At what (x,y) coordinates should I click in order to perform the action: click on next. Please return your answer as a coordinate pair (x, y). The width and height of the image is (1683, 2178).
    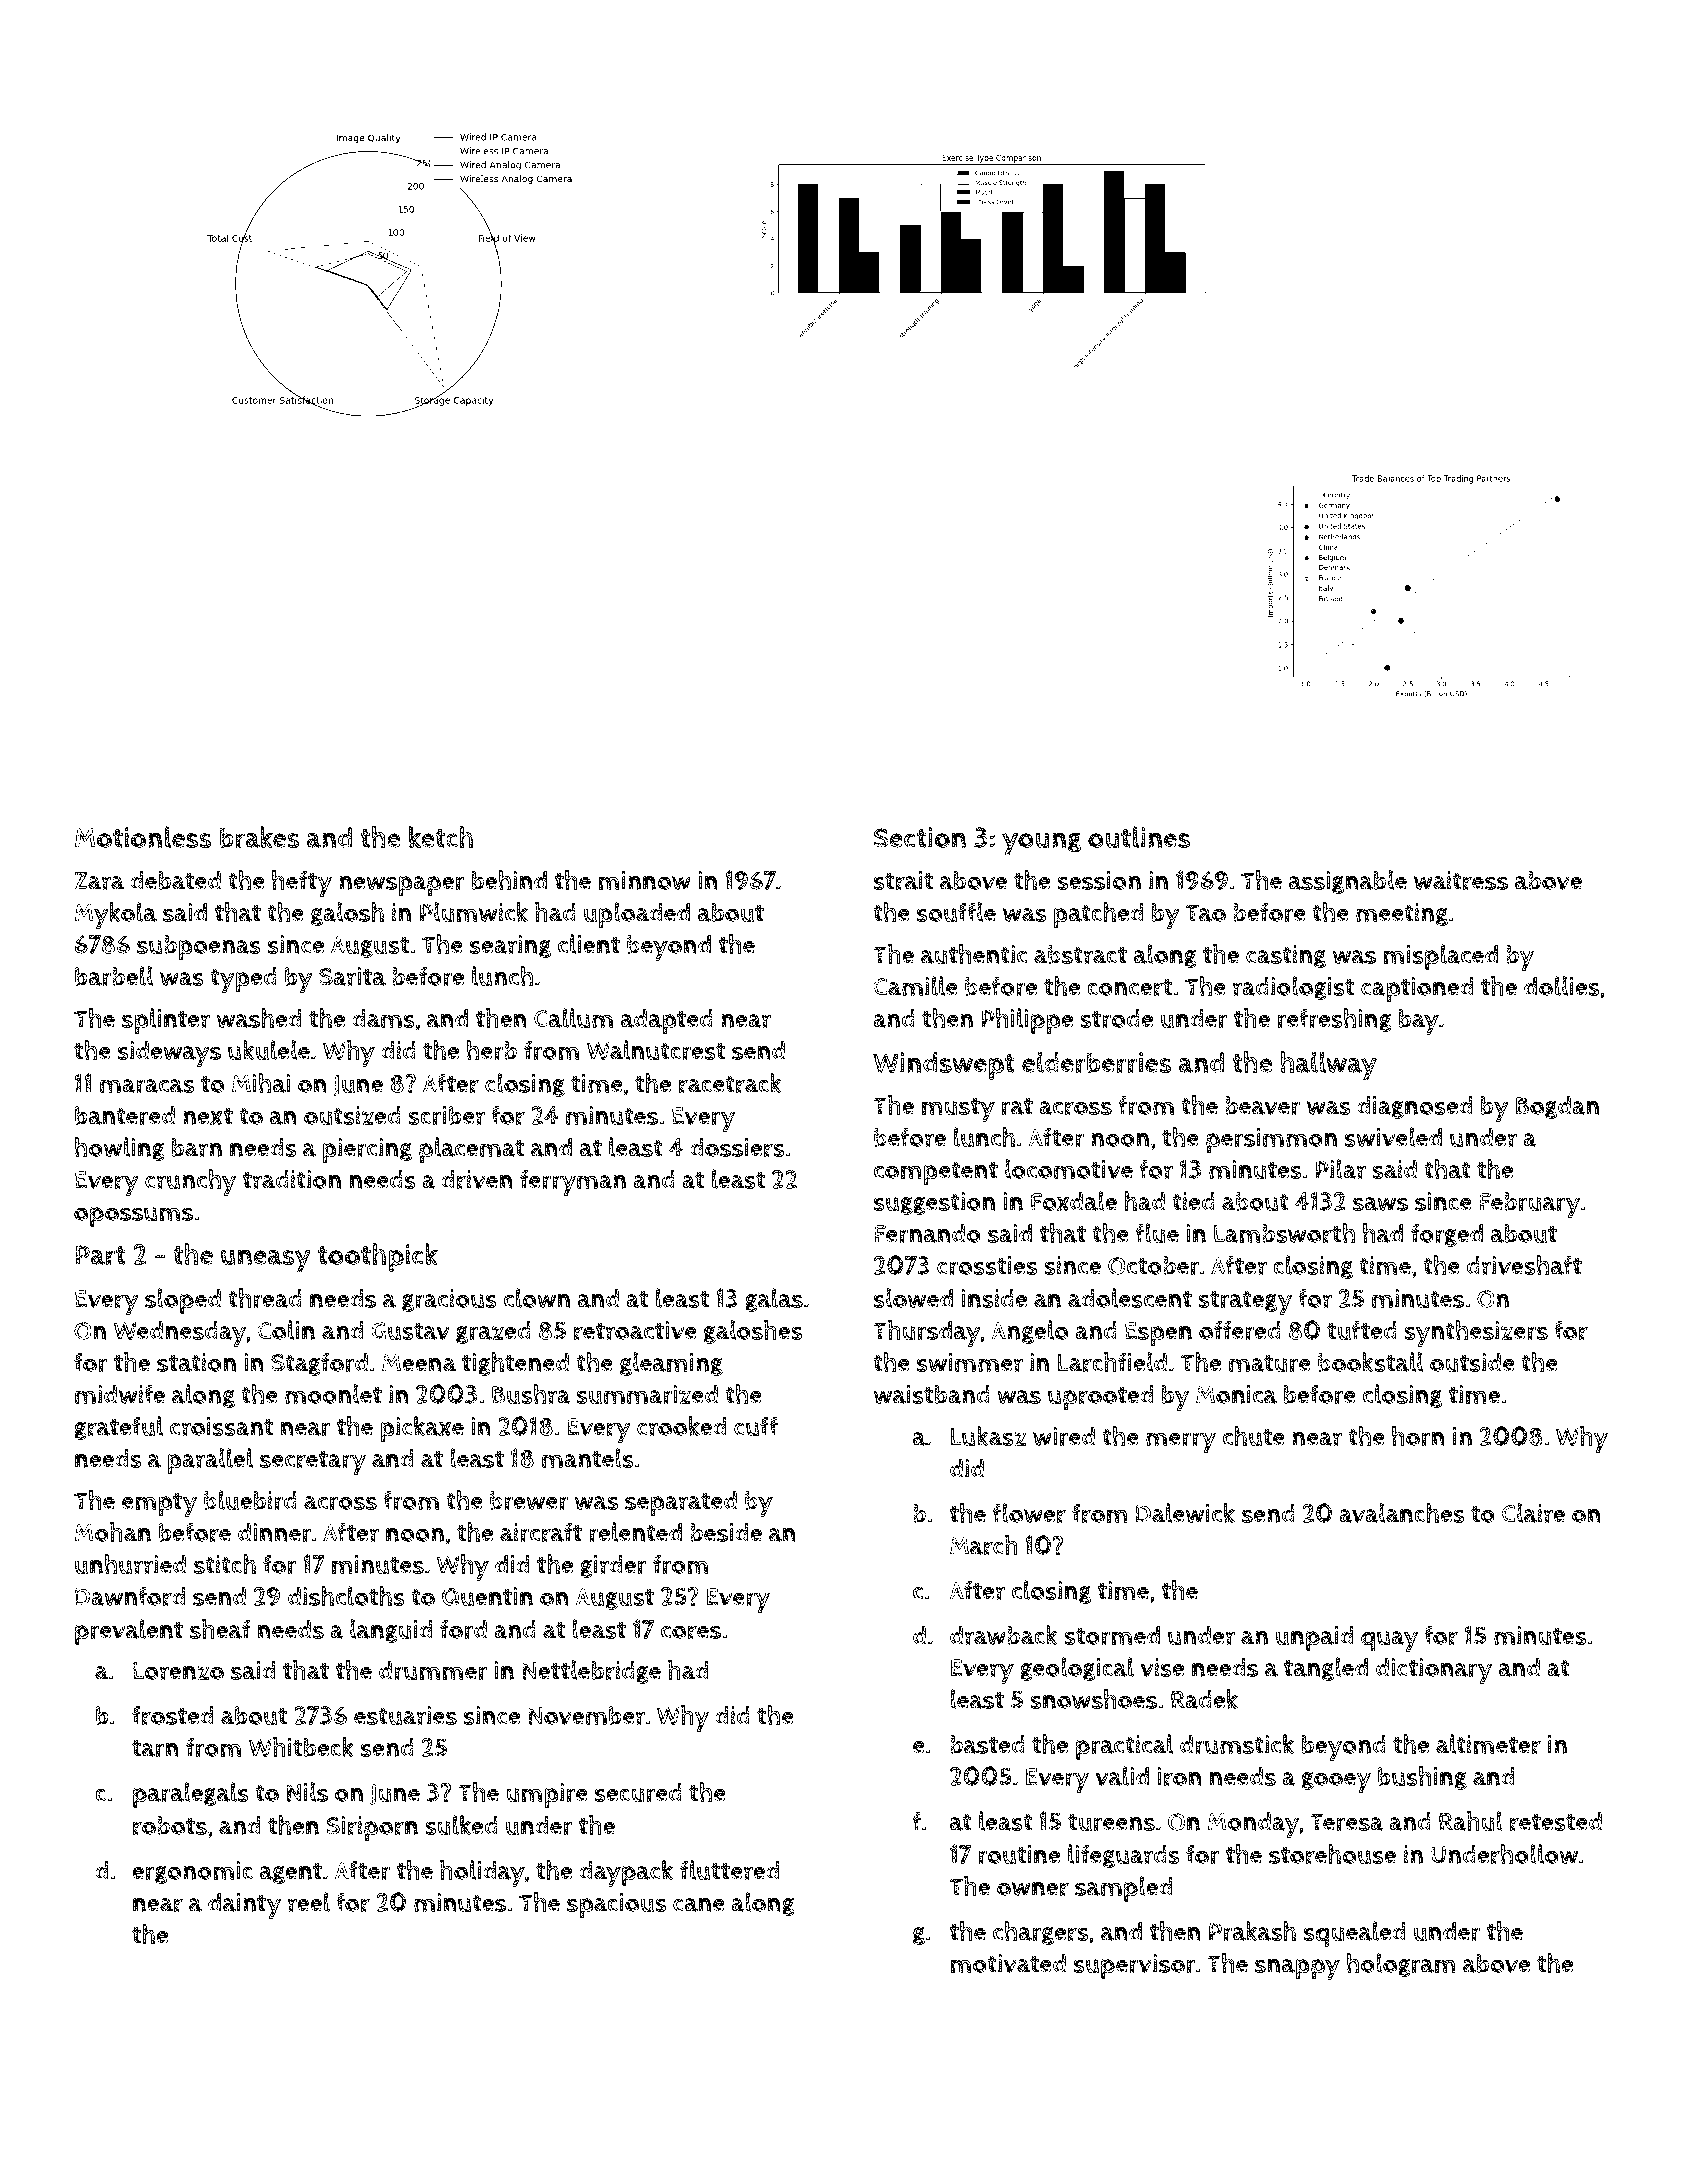
    Looking at the image, I should click on (208, 1116).
